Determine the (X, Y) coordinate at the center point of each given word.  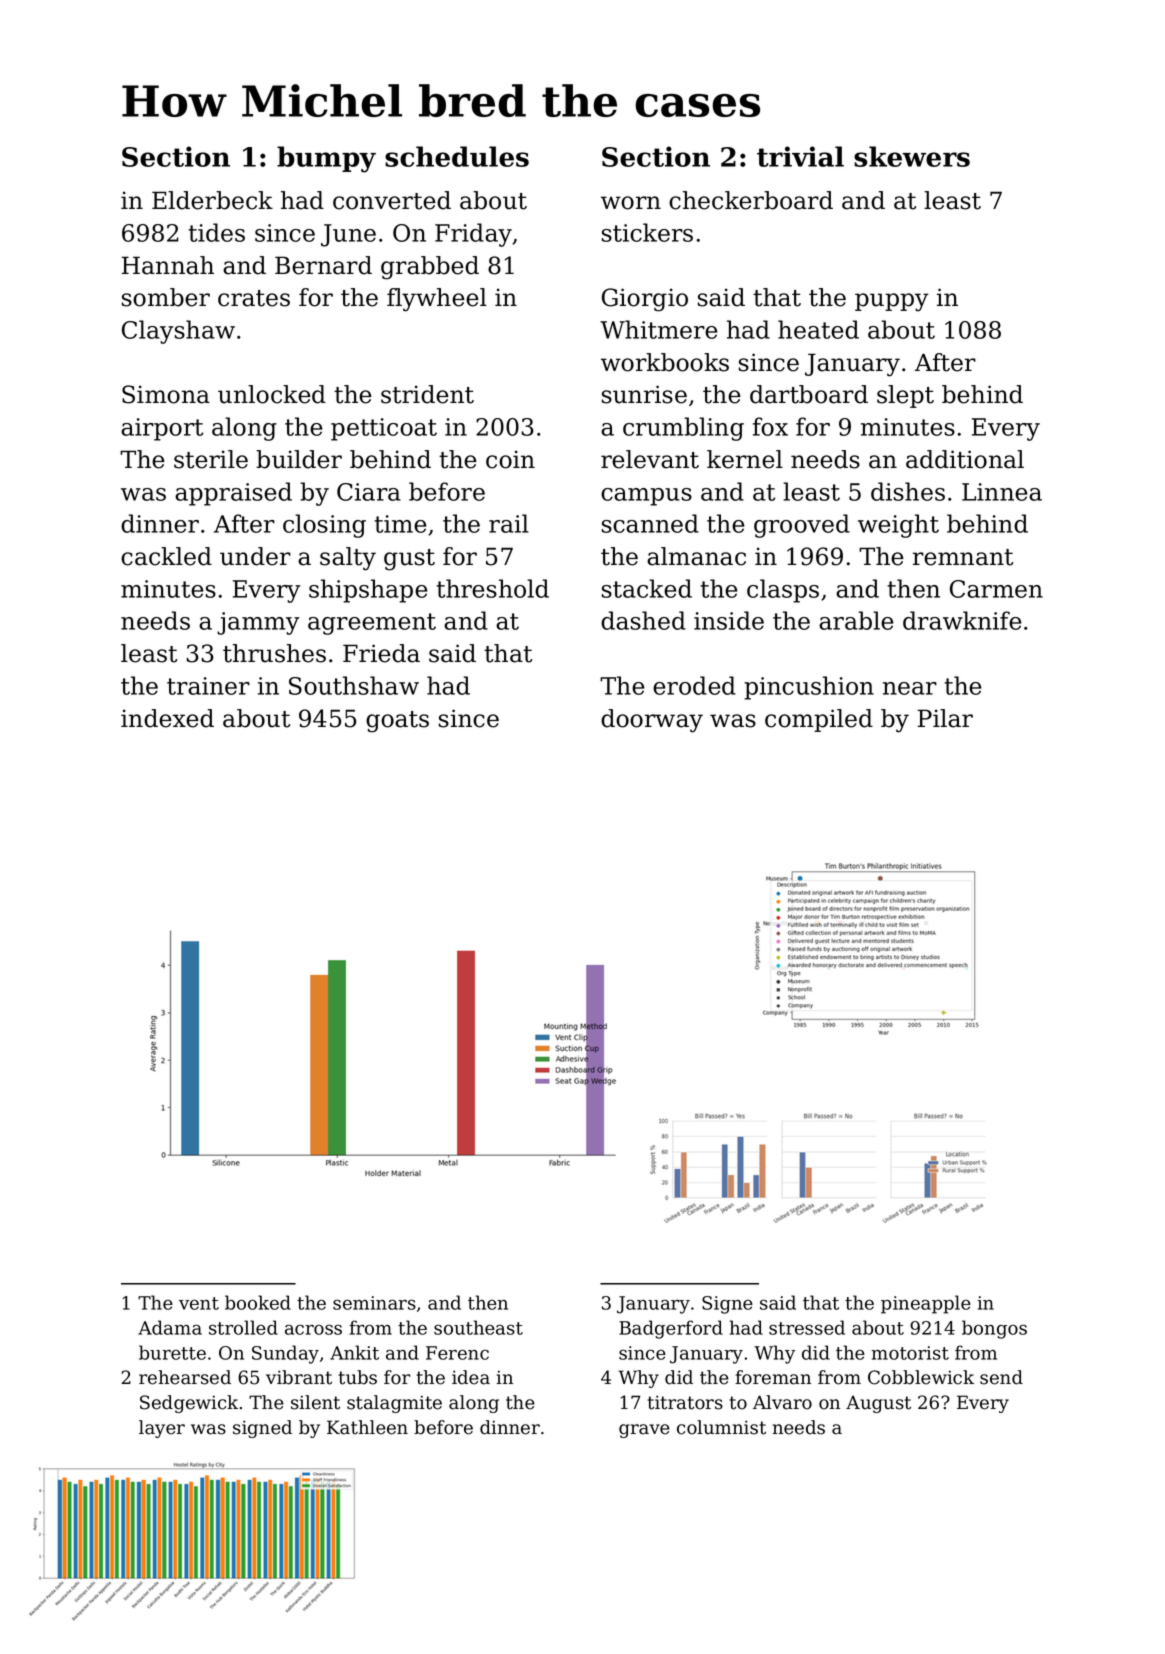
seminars (374, 1303)
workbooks (665, 362)
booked (258, 1302)
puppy (892, 302)
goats (397, 722)
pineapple (926, 1304)
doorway (652, 721)
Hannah (168, 265)
